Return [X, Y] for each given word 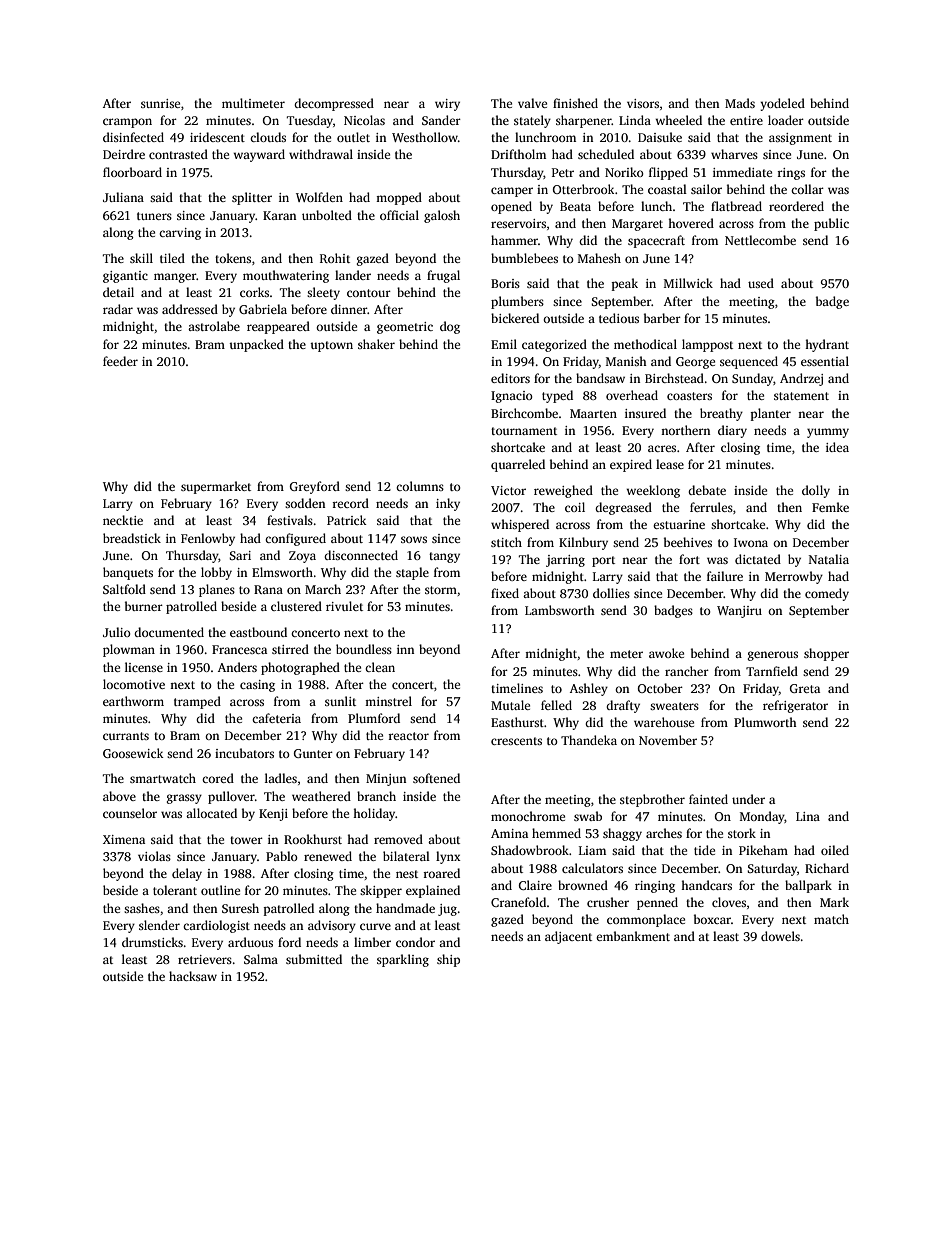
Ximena [124, 839]
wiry [447, 105]
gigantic [125, 277]
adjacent [568, 937]
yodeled [782, 104]
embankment [633, 936]
